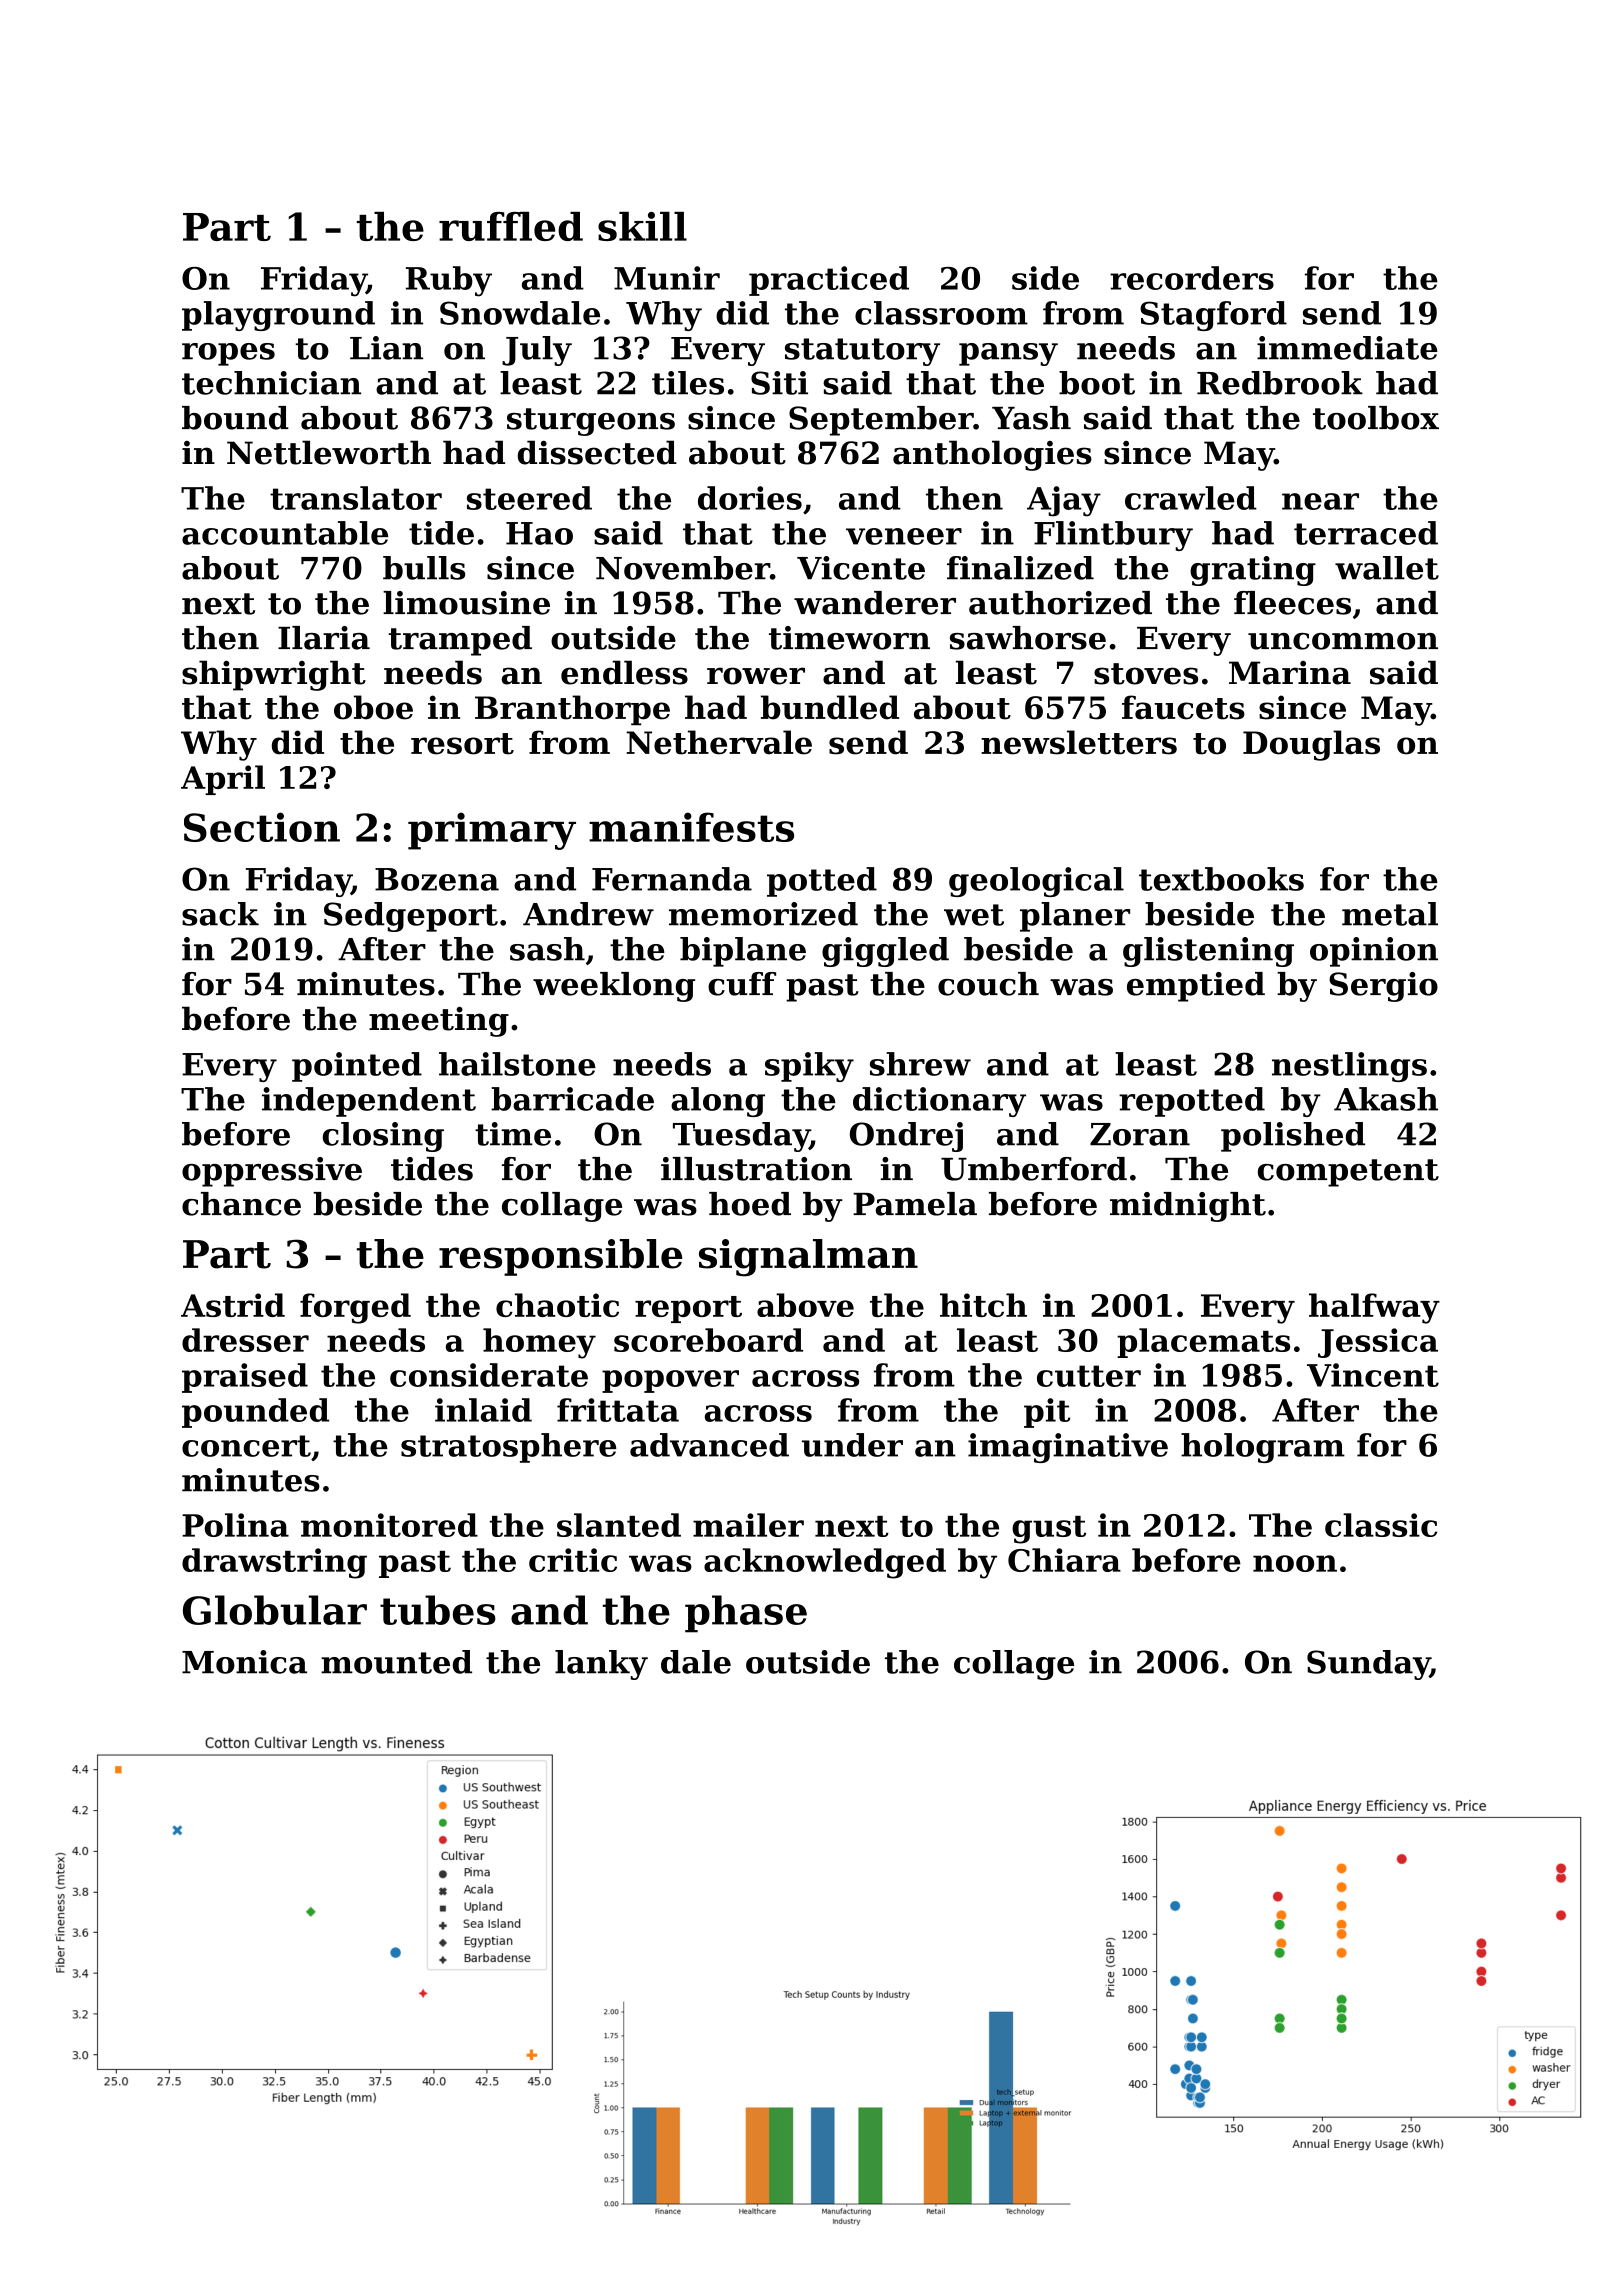 Image resolution: width=1620 pixels, height=2292 pixels. What do you see at coordinates (278, 316) in the screenshot?
I see `playground` at bounding box center [278, 316].
